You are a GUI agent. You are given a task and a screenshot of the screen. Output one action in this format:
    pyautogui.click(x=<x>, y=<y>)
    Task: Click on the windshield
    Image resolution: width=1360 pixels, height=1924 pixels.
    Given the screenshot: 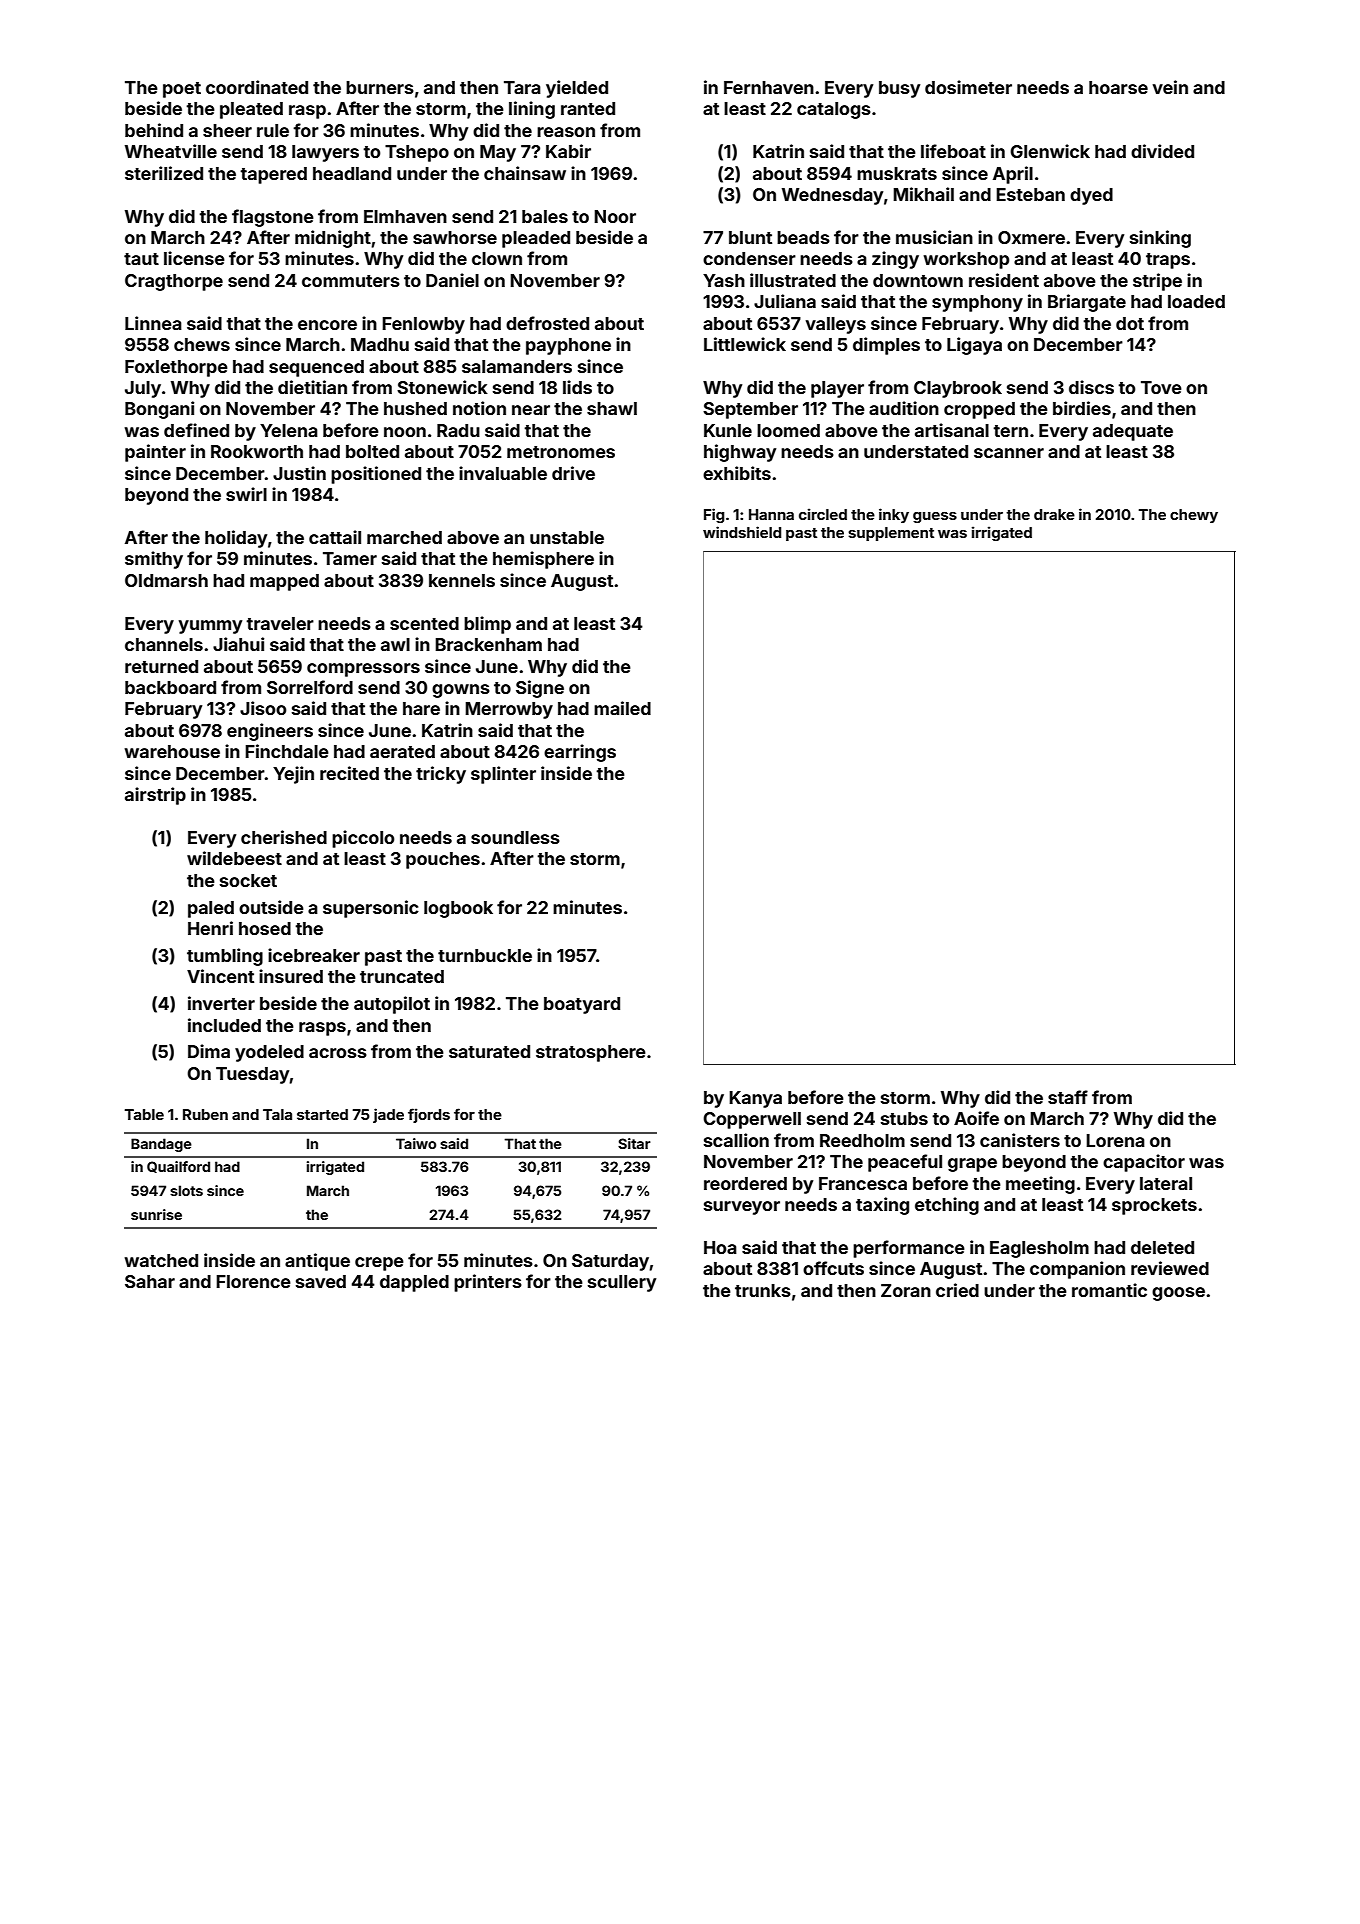 What is the action you would take?
    pyautogui.click(x=742, y=532)
